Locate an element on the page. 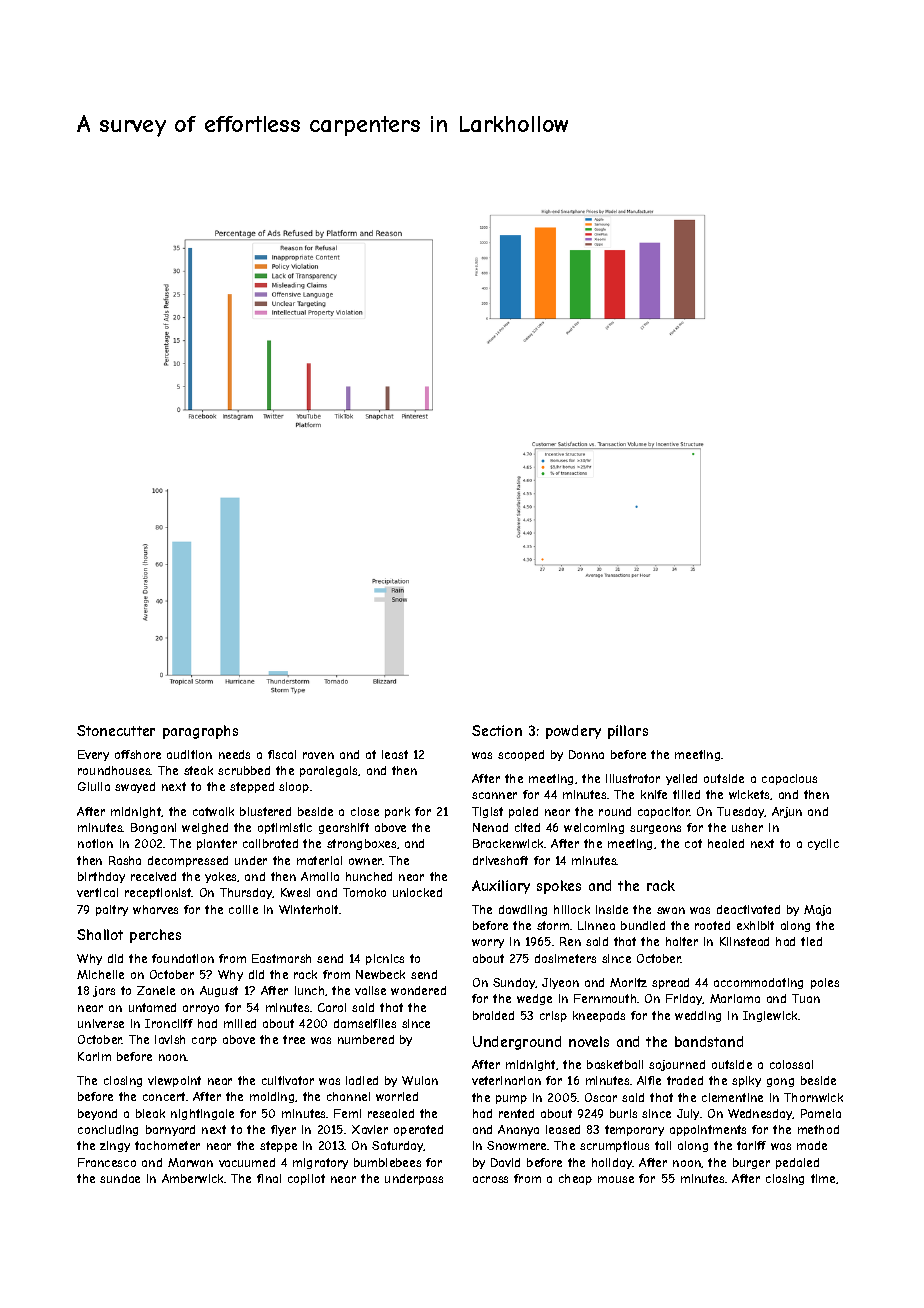  tied is located at coordinates (811, 941).
